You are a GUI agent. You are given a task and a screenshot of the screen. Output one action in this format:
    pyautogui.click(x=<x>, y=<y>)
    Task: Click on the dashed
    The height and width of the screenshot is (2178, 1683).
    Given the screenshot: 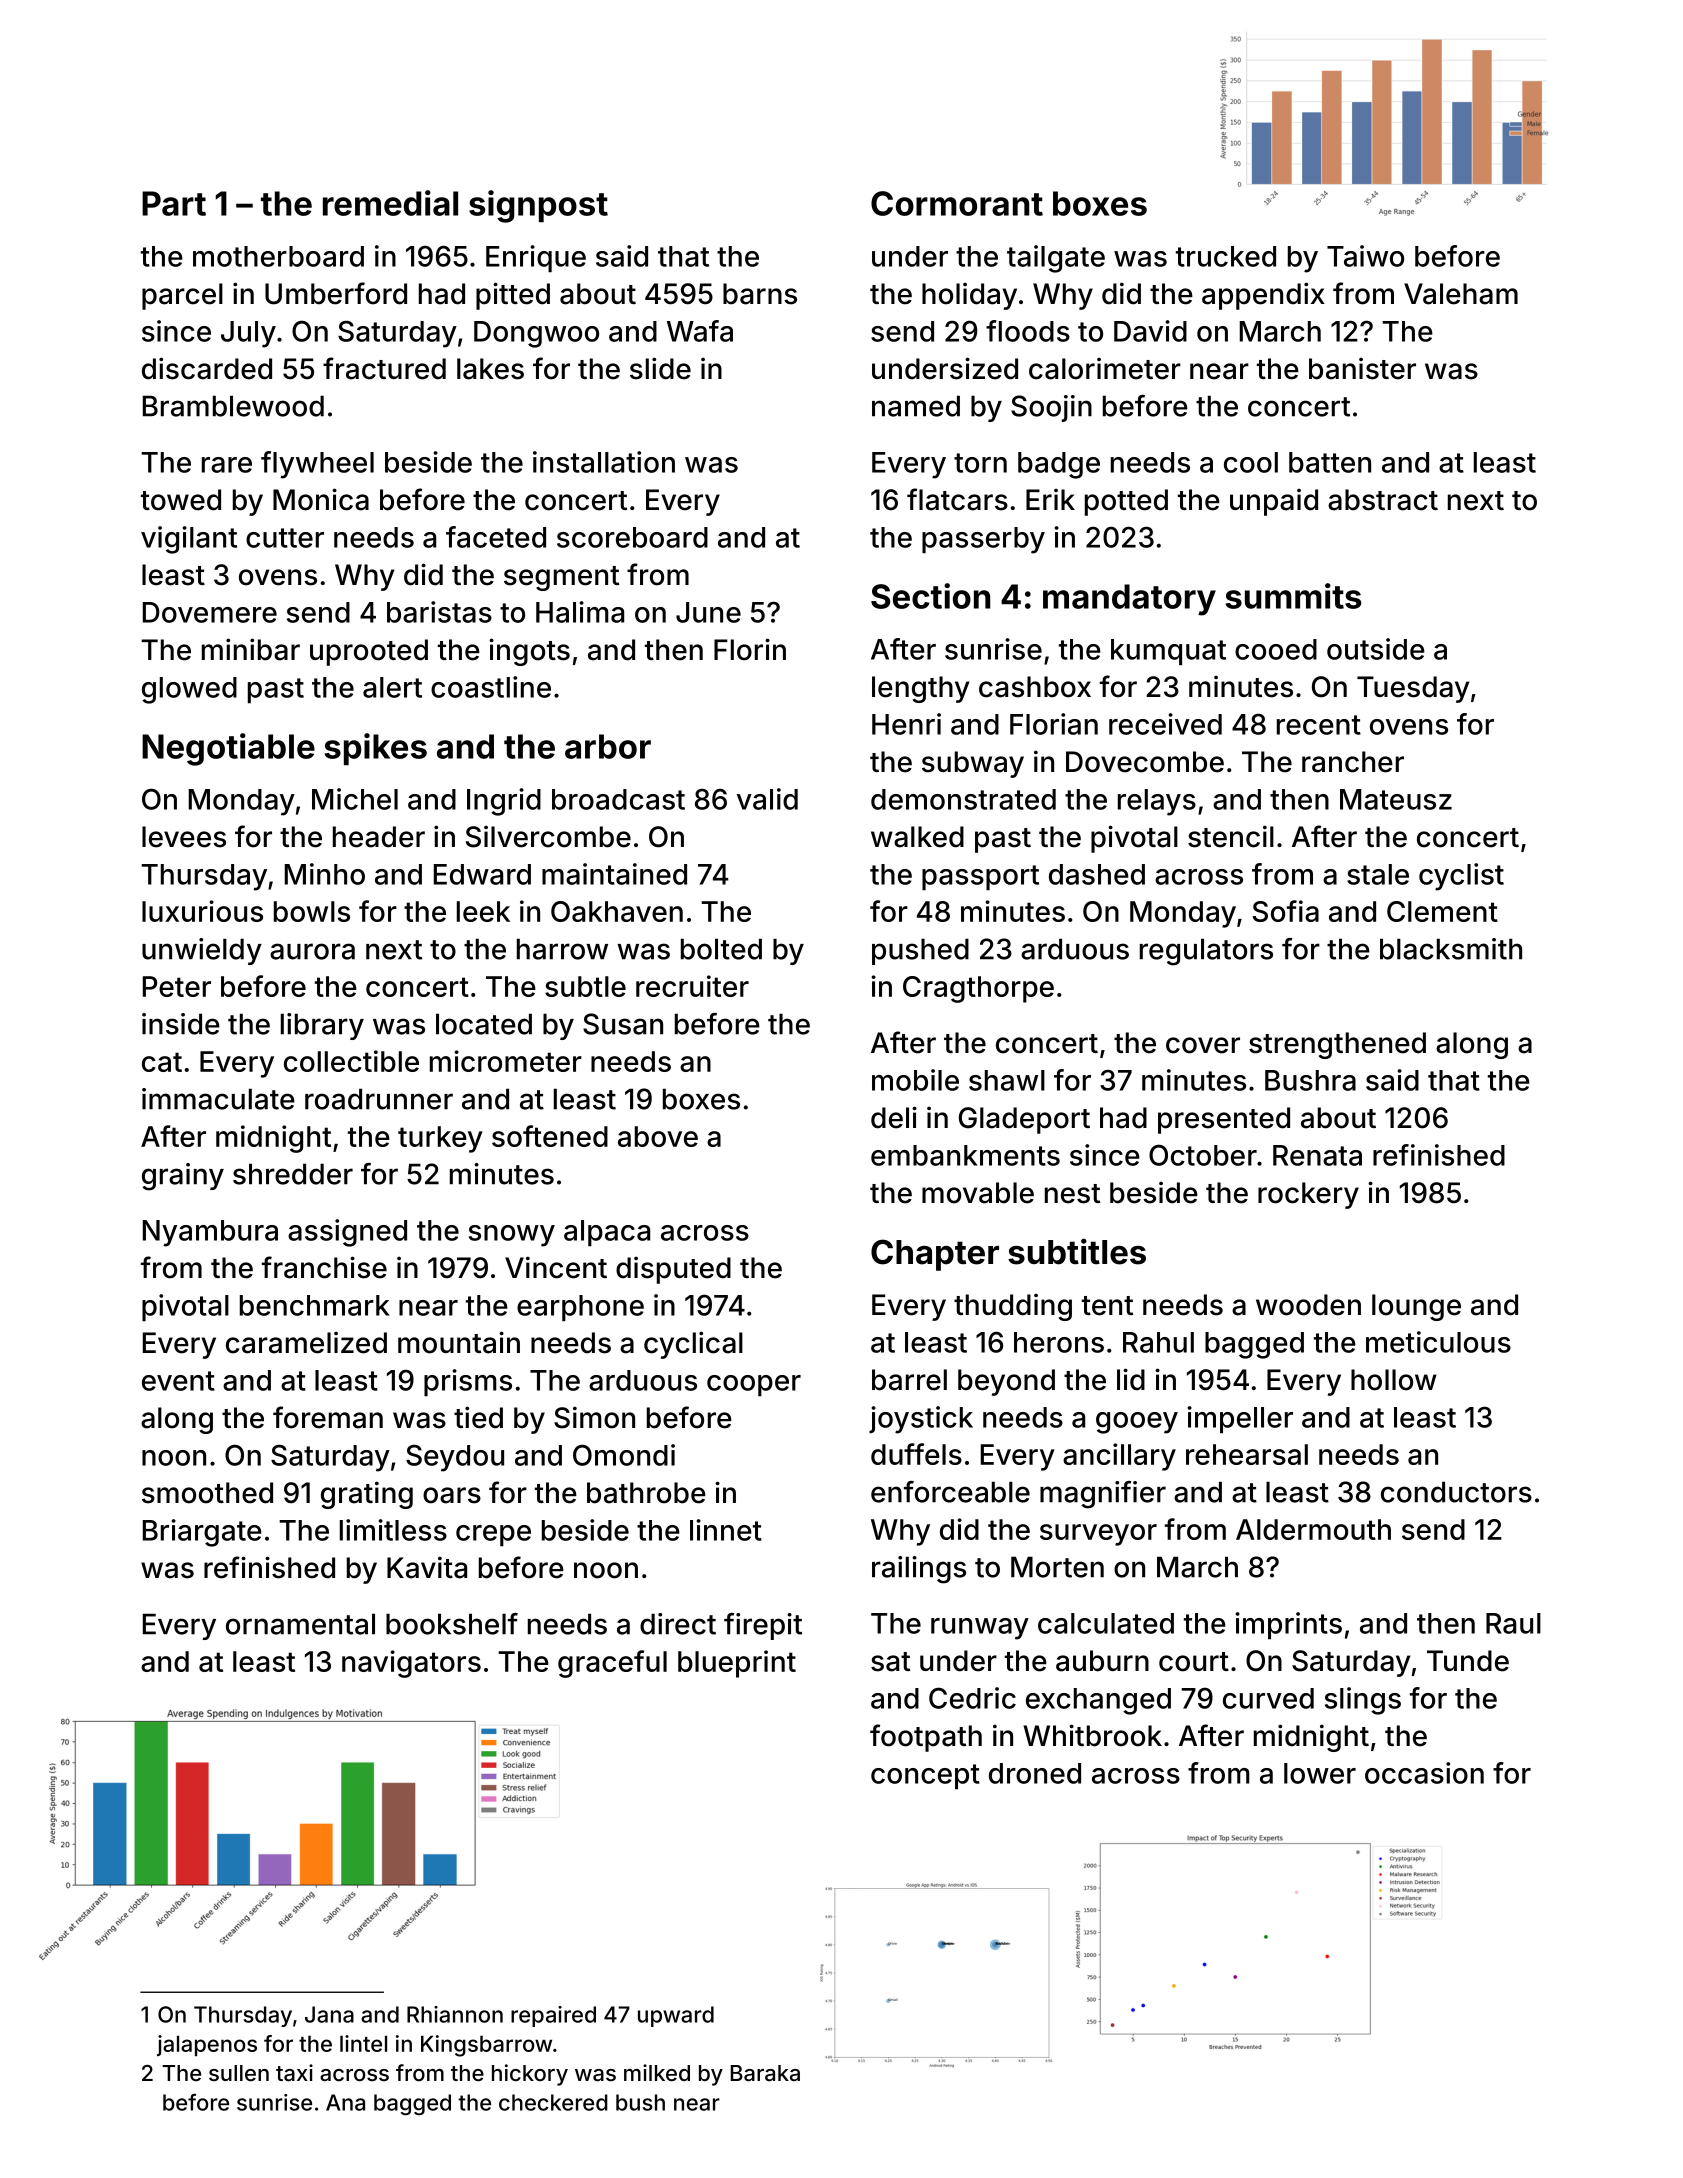 What is the action you would take?
    pyautogui.click(x=1097, y=874)
